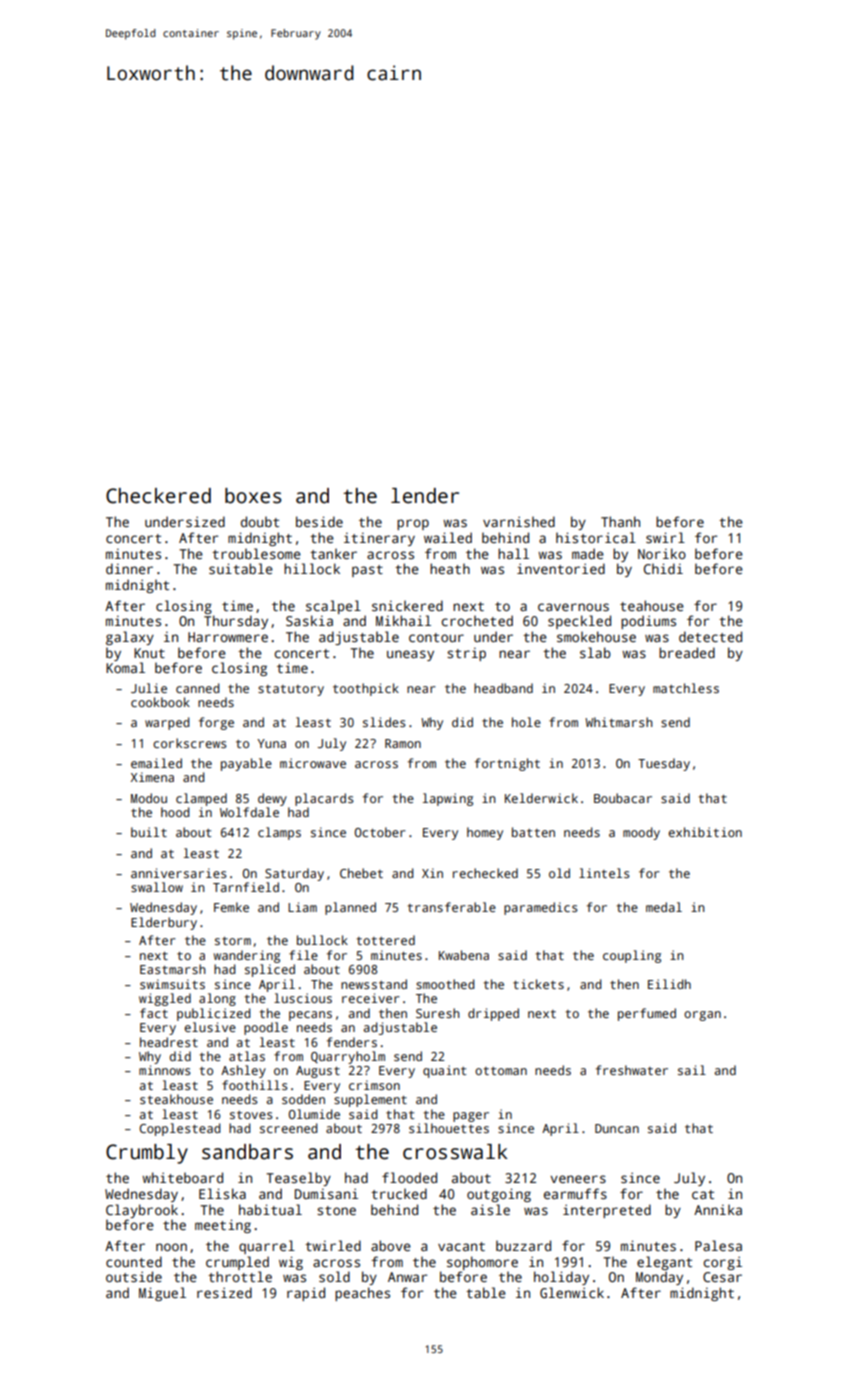 This document has height=1400, width=849. Describe the element at coordinates (623, 798) in the document. I see `Boubacar` at that location.
